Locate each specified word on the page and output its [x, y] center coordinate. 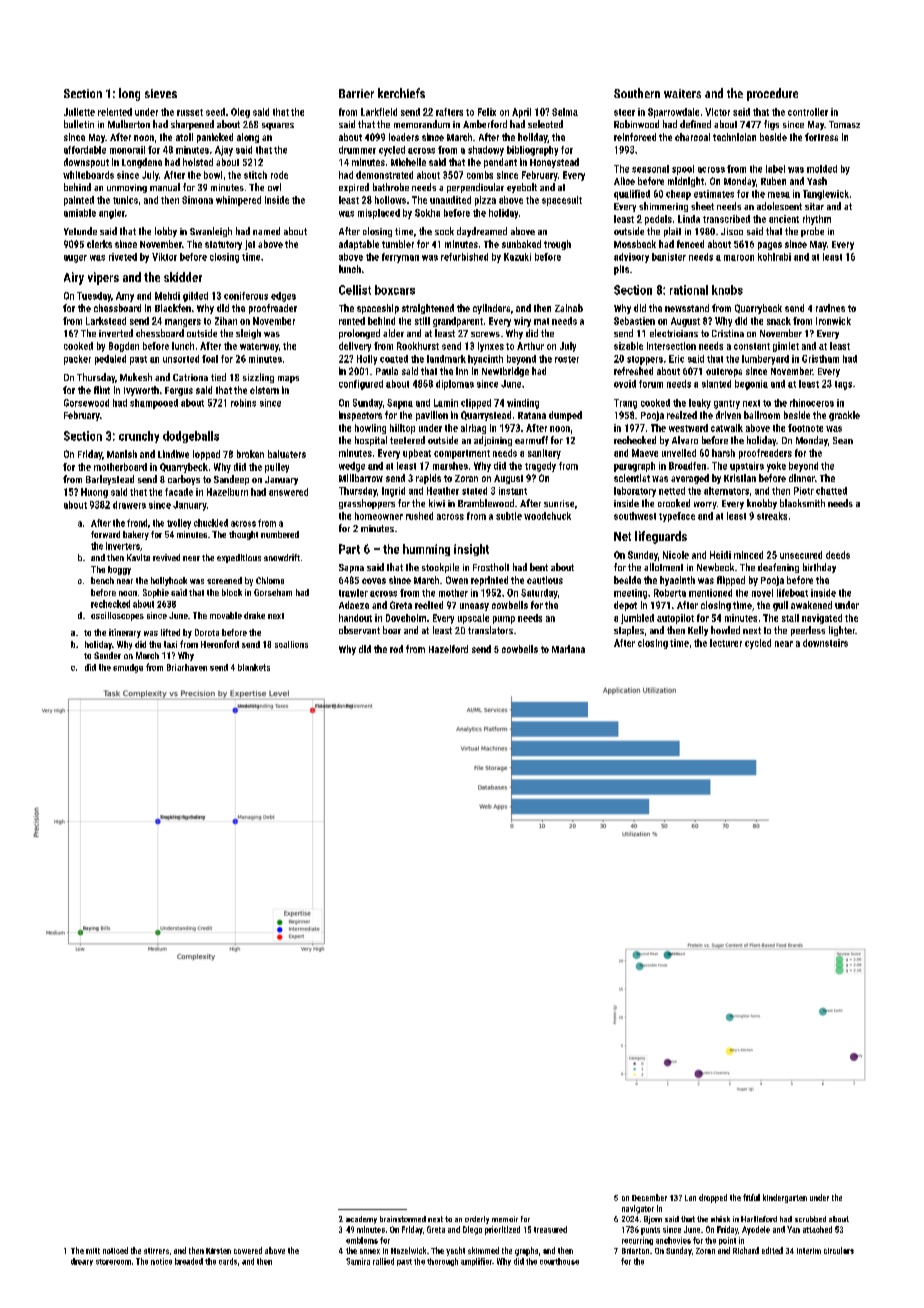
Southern [637, 93]
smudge [128, 668]
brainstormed [403, 1219]
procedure [772, 94]
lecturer [726, 643]
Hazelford [448, 649]
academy [361, 1220]
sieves [161, 93]
